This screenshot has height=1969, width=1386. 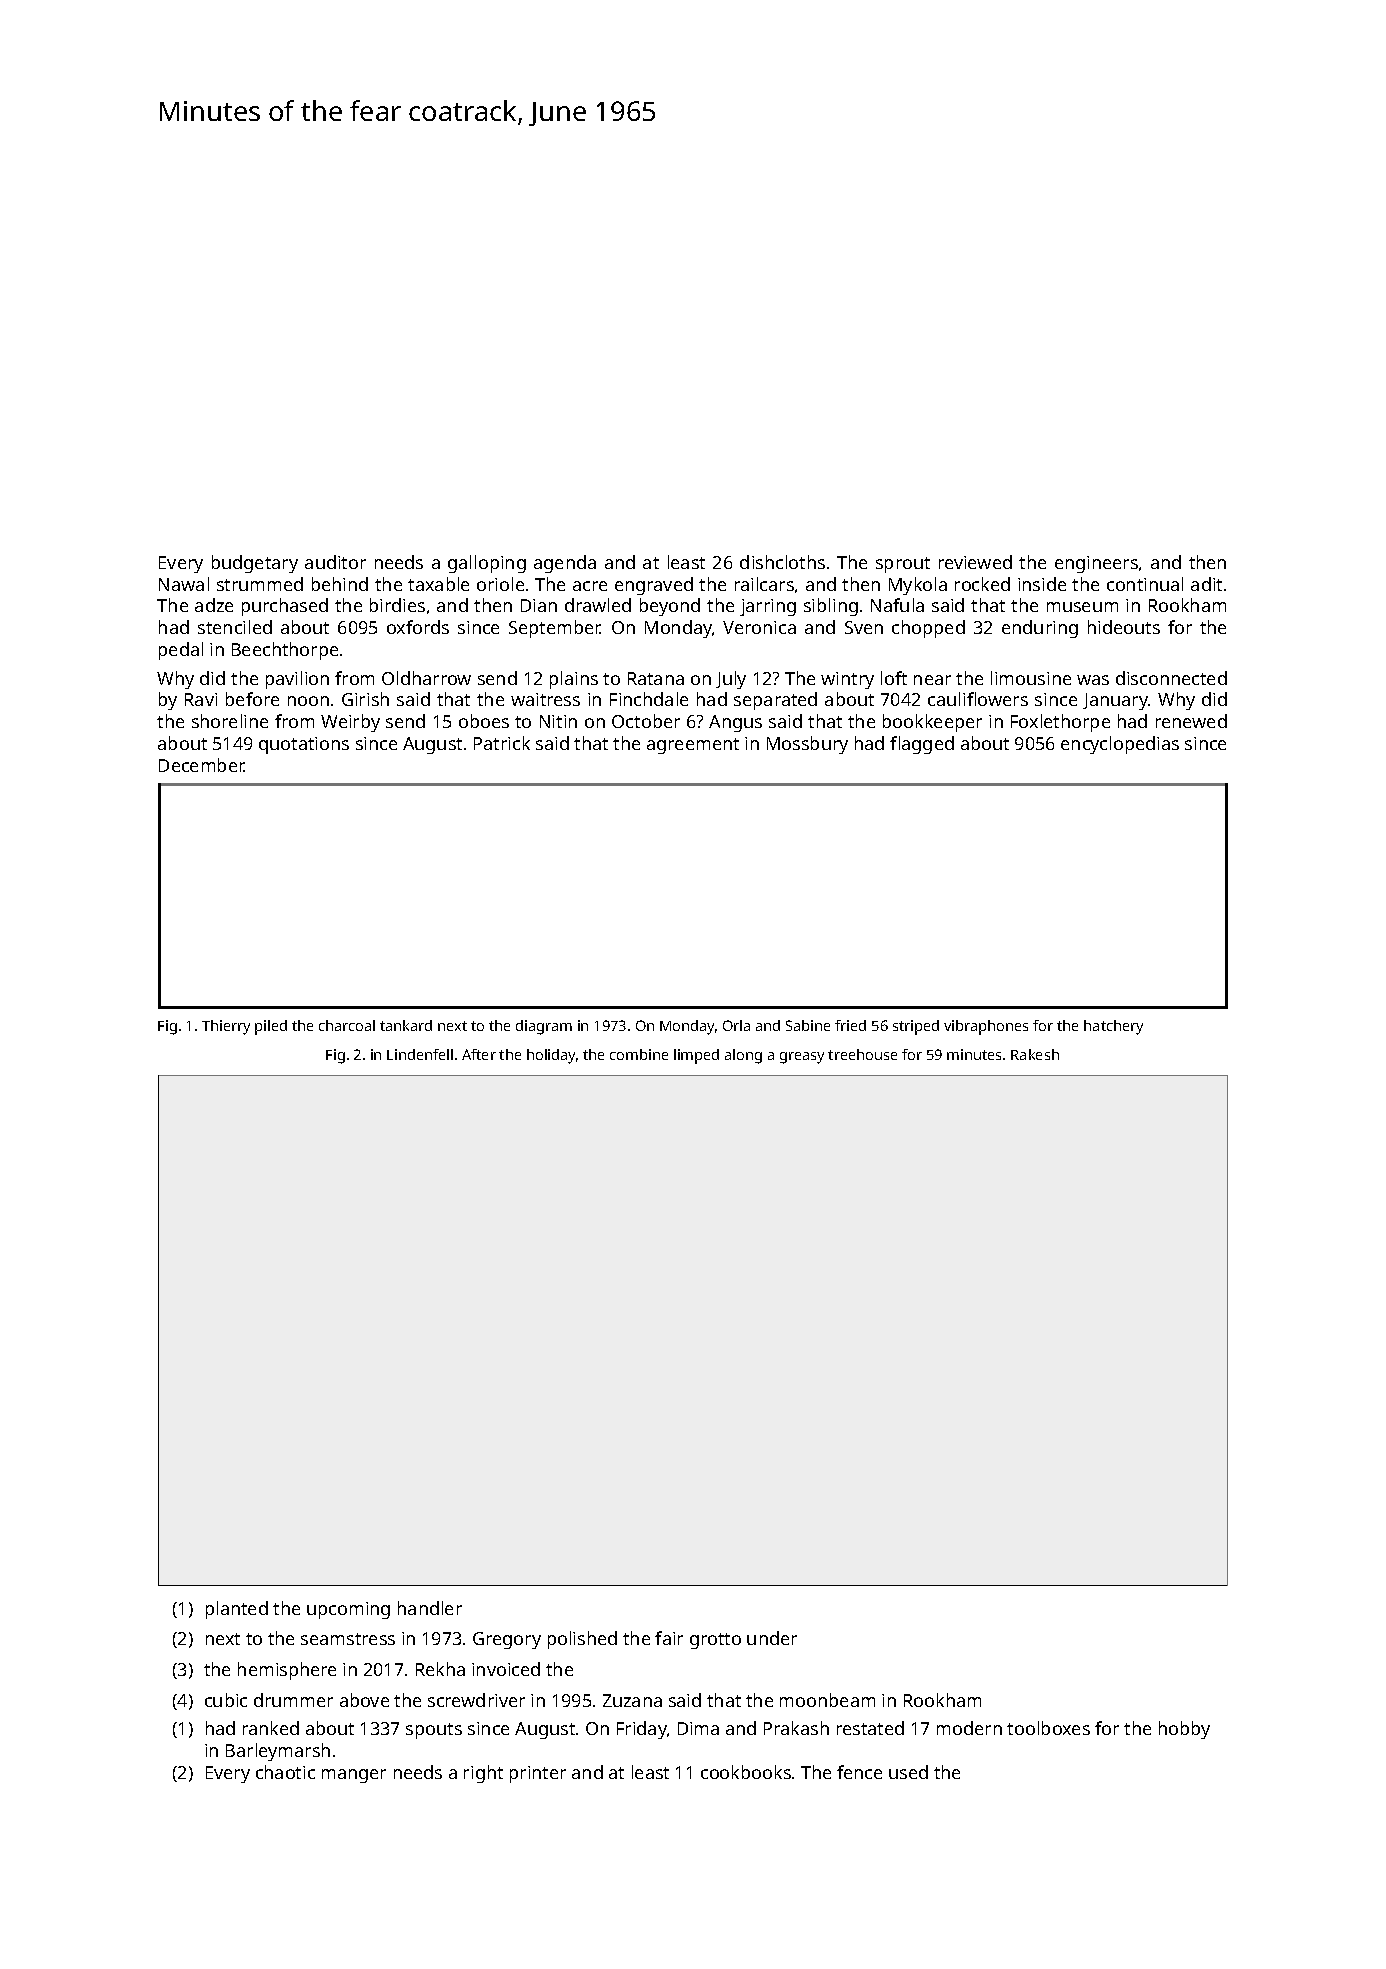 I want to click on grotto, so click(x=715, y=1641).
